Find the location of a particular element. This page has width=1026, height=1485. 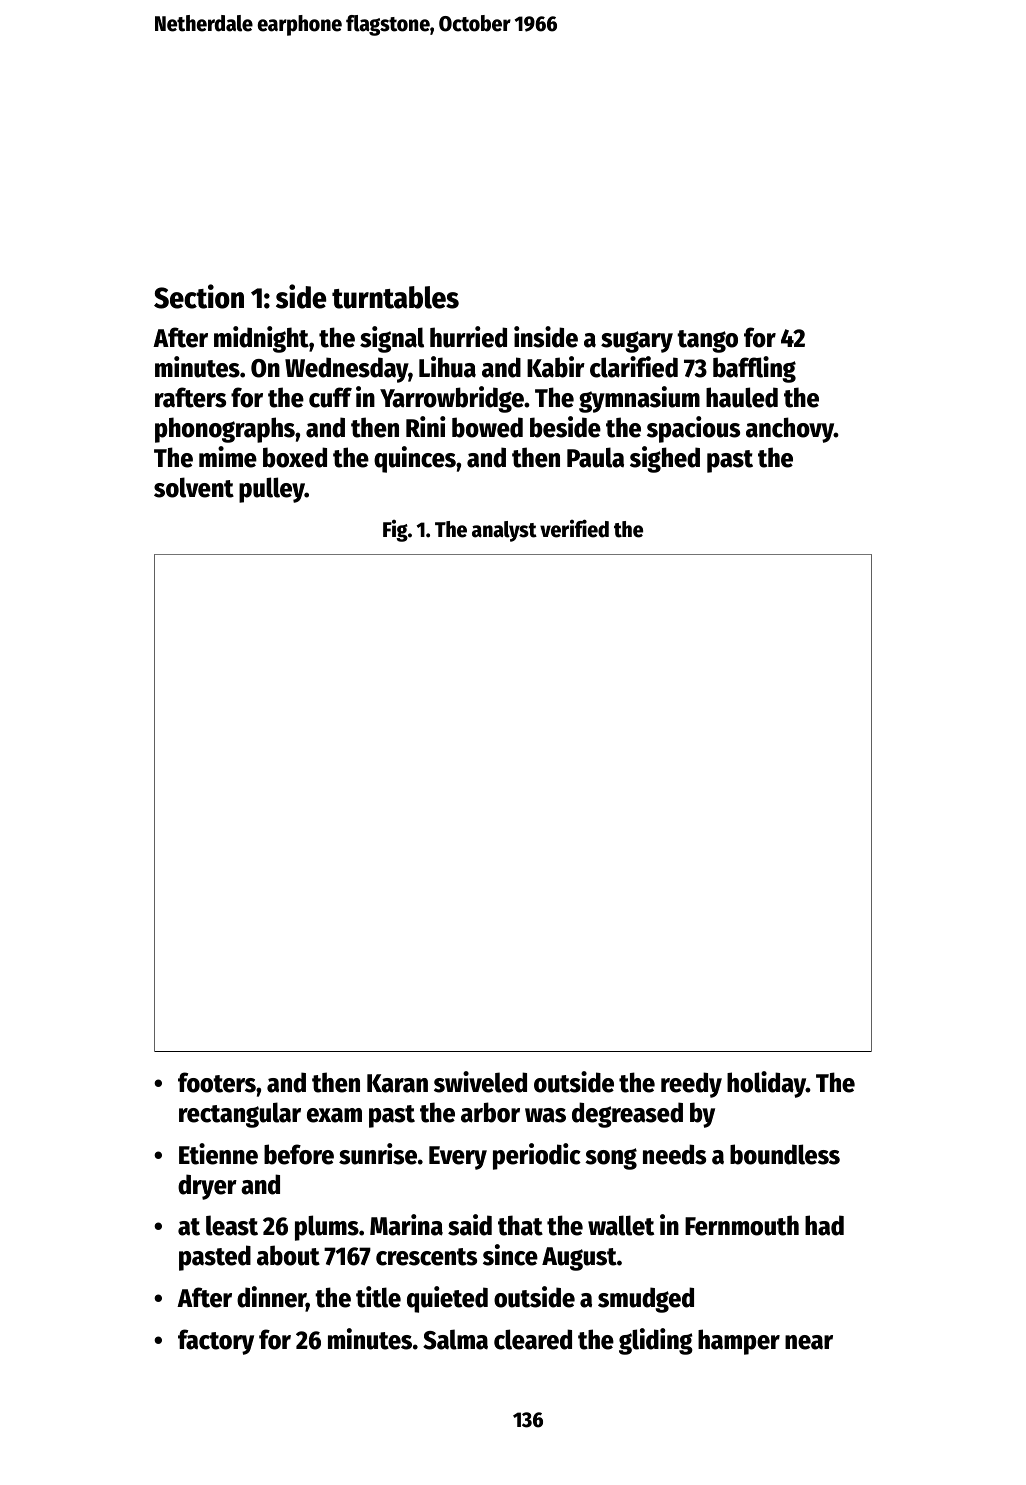

since is located at coordinates (510, 1255).
